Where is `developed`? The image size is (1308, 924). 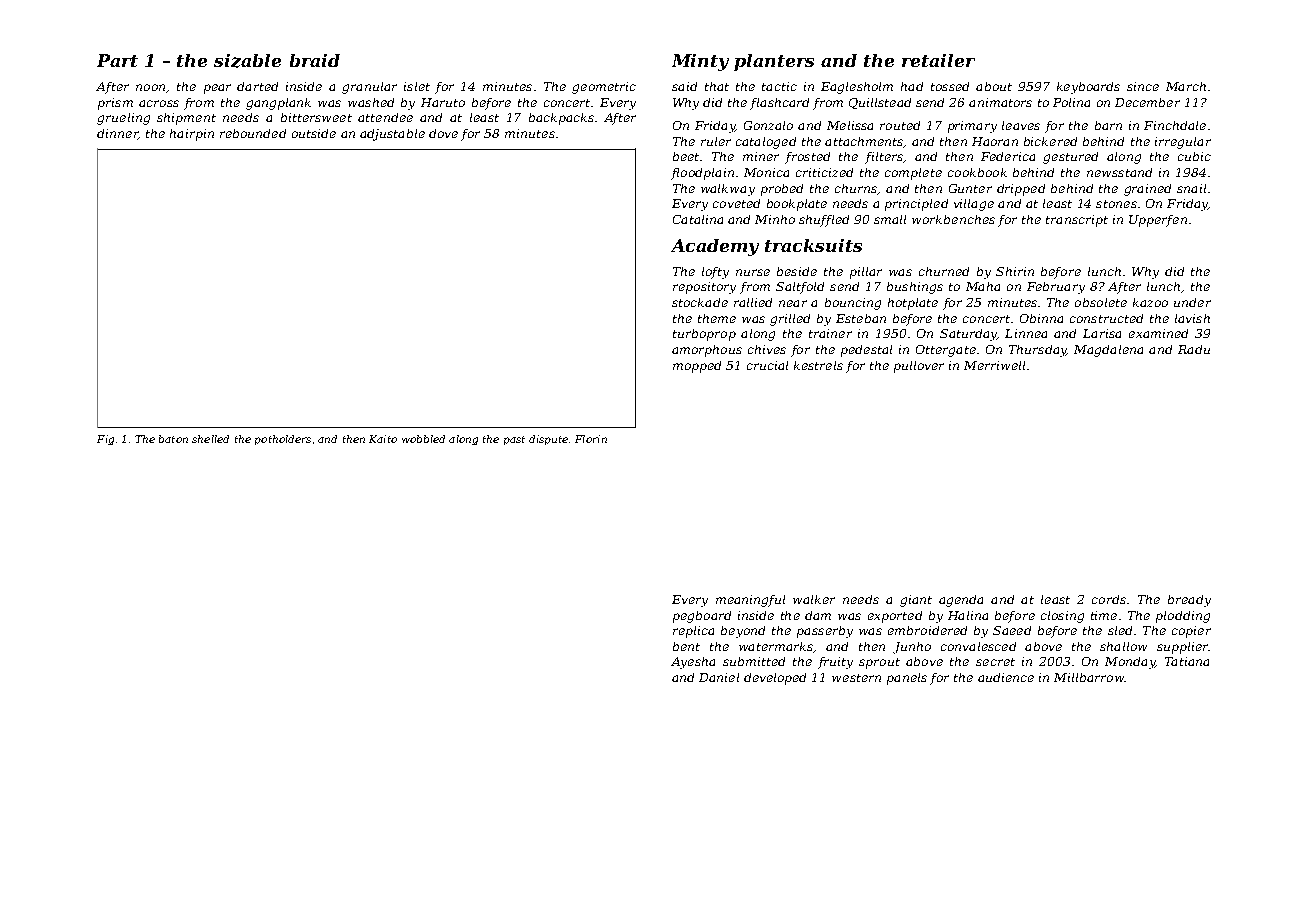
developed is located at coordinates (775, 679).
